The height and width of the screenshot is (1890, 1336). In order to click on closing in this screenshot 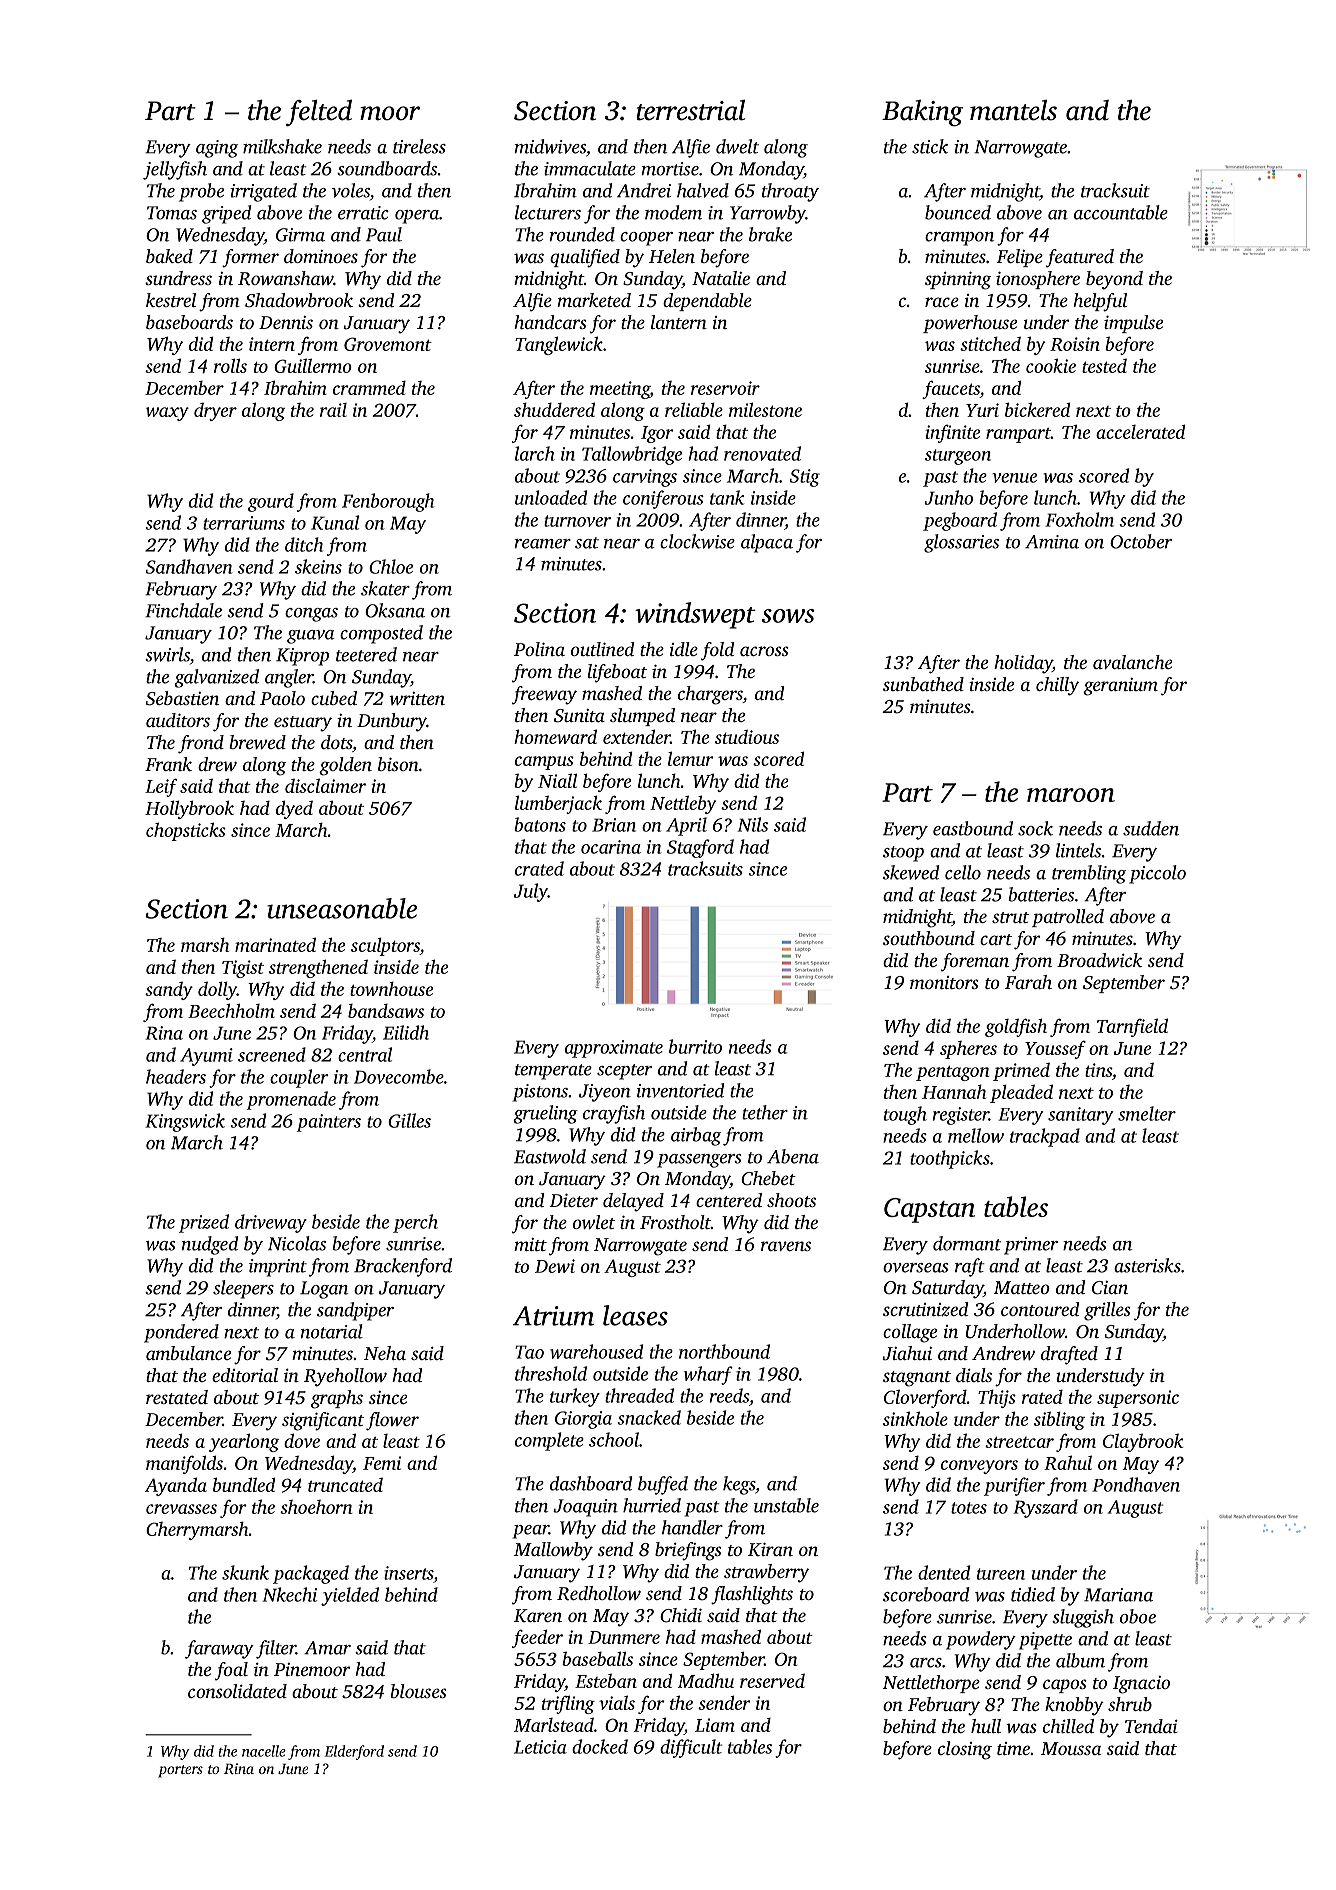, I will do `click(965, 1750)`.
